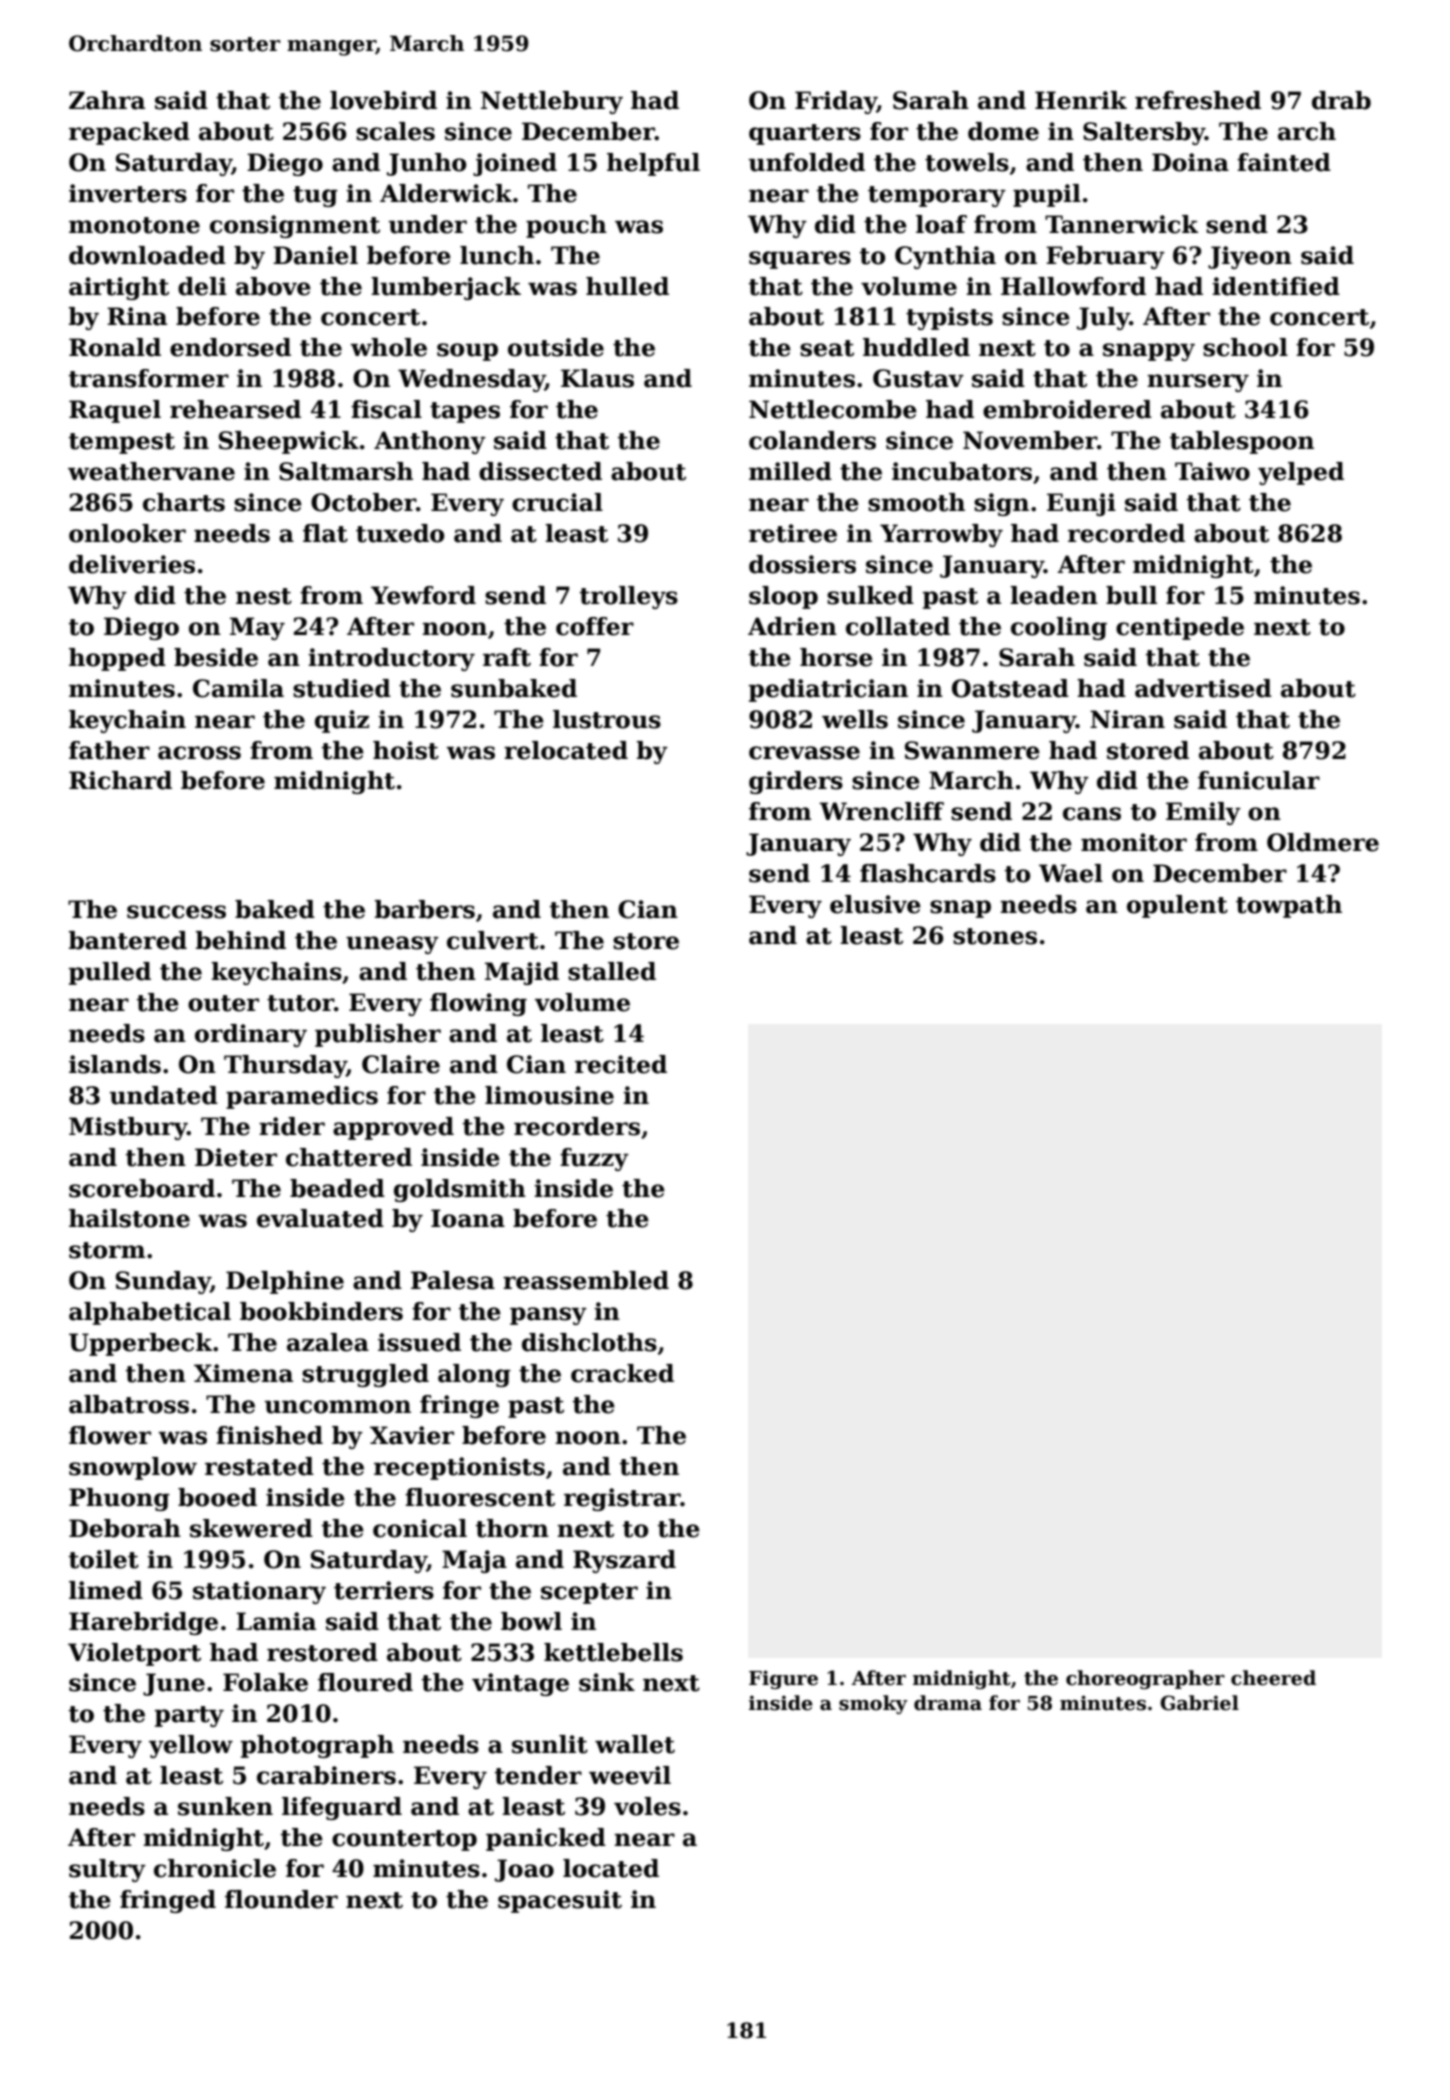  Describe the element at coordinates (802, 564) in the page. I see `dossiers` at that location.
